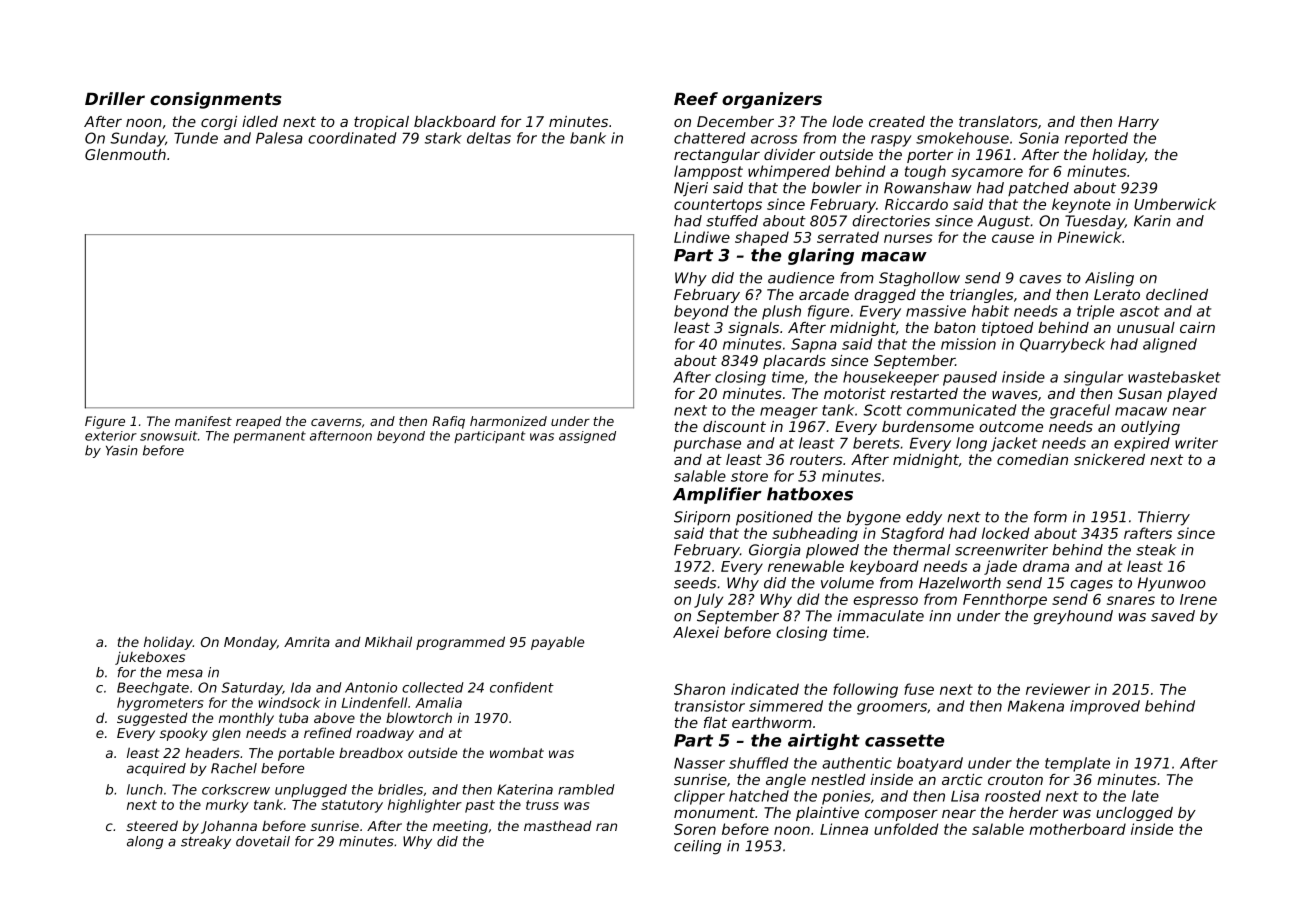  I want to click on espresso, so click(885, 602).
